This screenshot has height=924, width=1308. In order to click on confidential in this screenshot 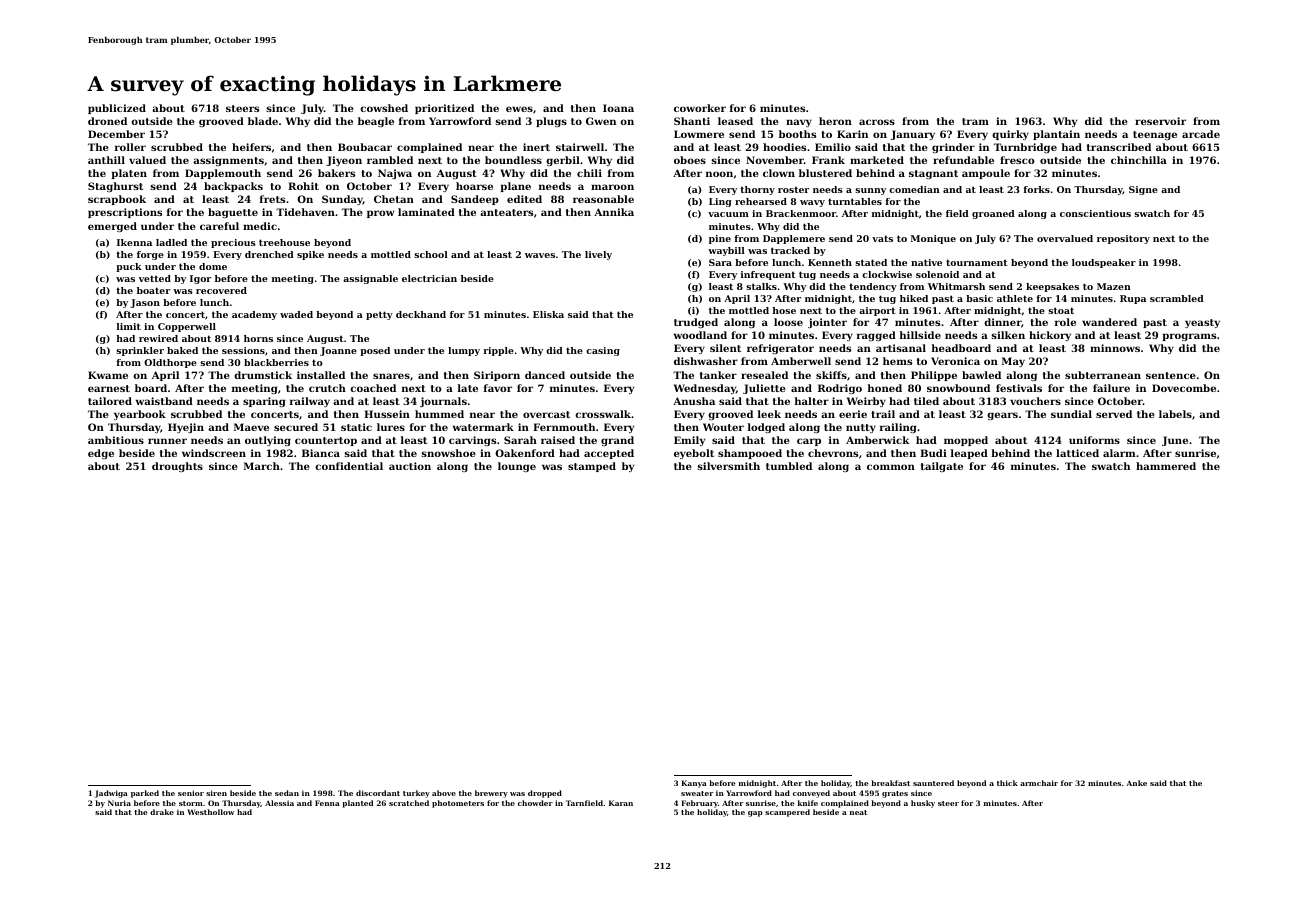, I will do `click(349, 466)`.
